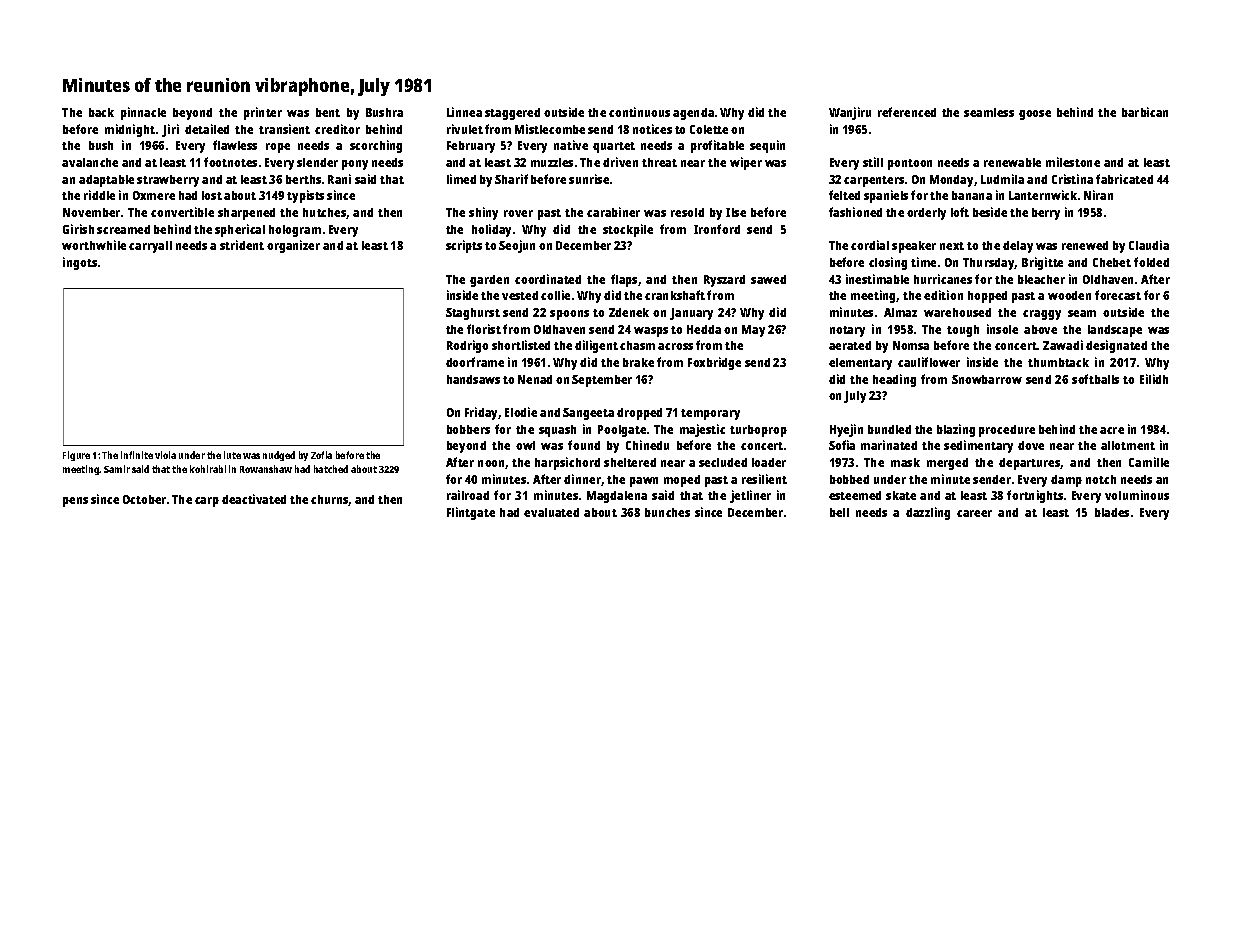 The height and width of the screenshot is (952, 1233). Describe the element at coordinates (254, 499) in the screenshot. I see `deactivated` at that location.
